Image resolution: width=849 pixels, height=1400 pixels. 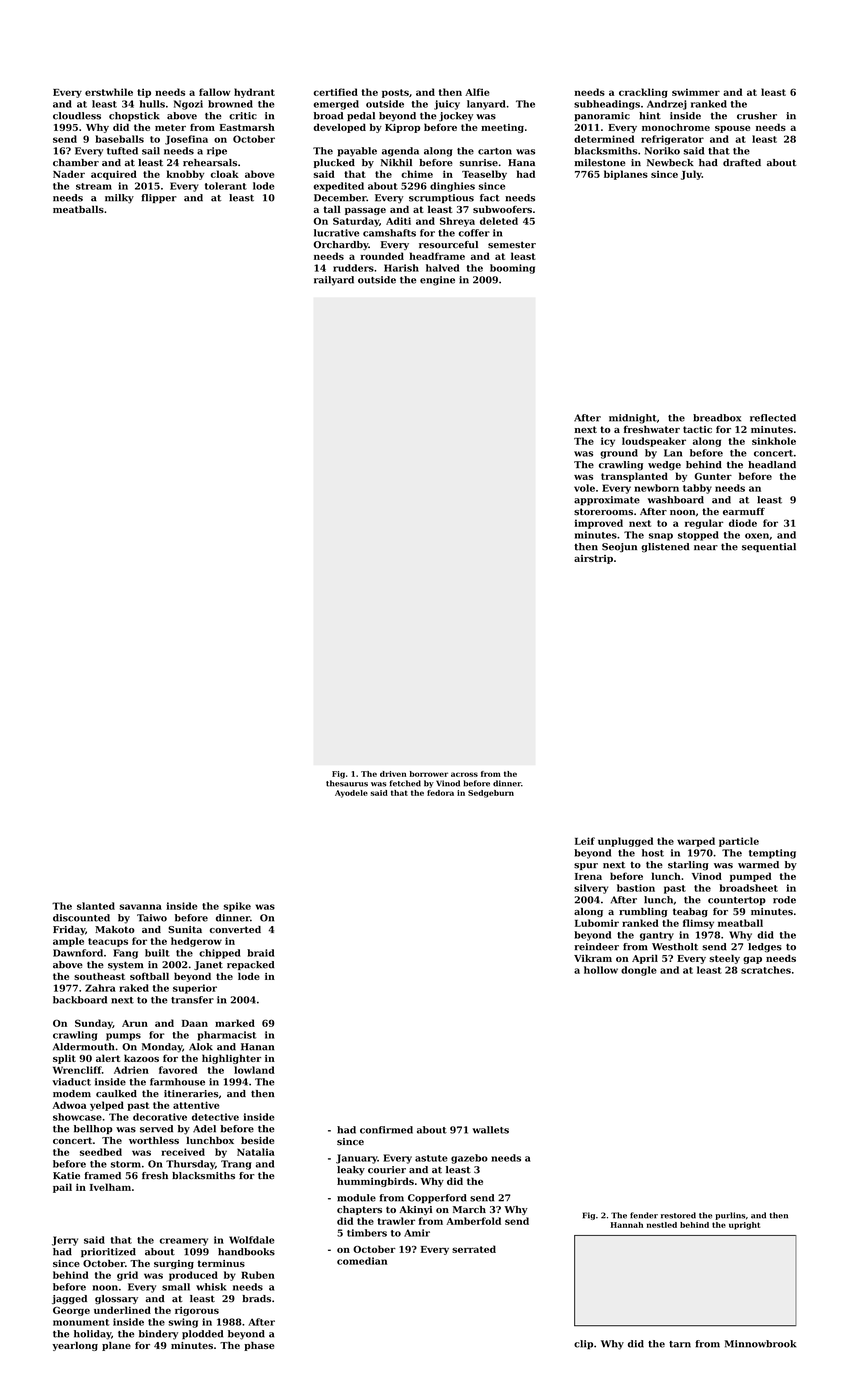 I want to click on Sedgeburn, so click(x=491, y=794).
